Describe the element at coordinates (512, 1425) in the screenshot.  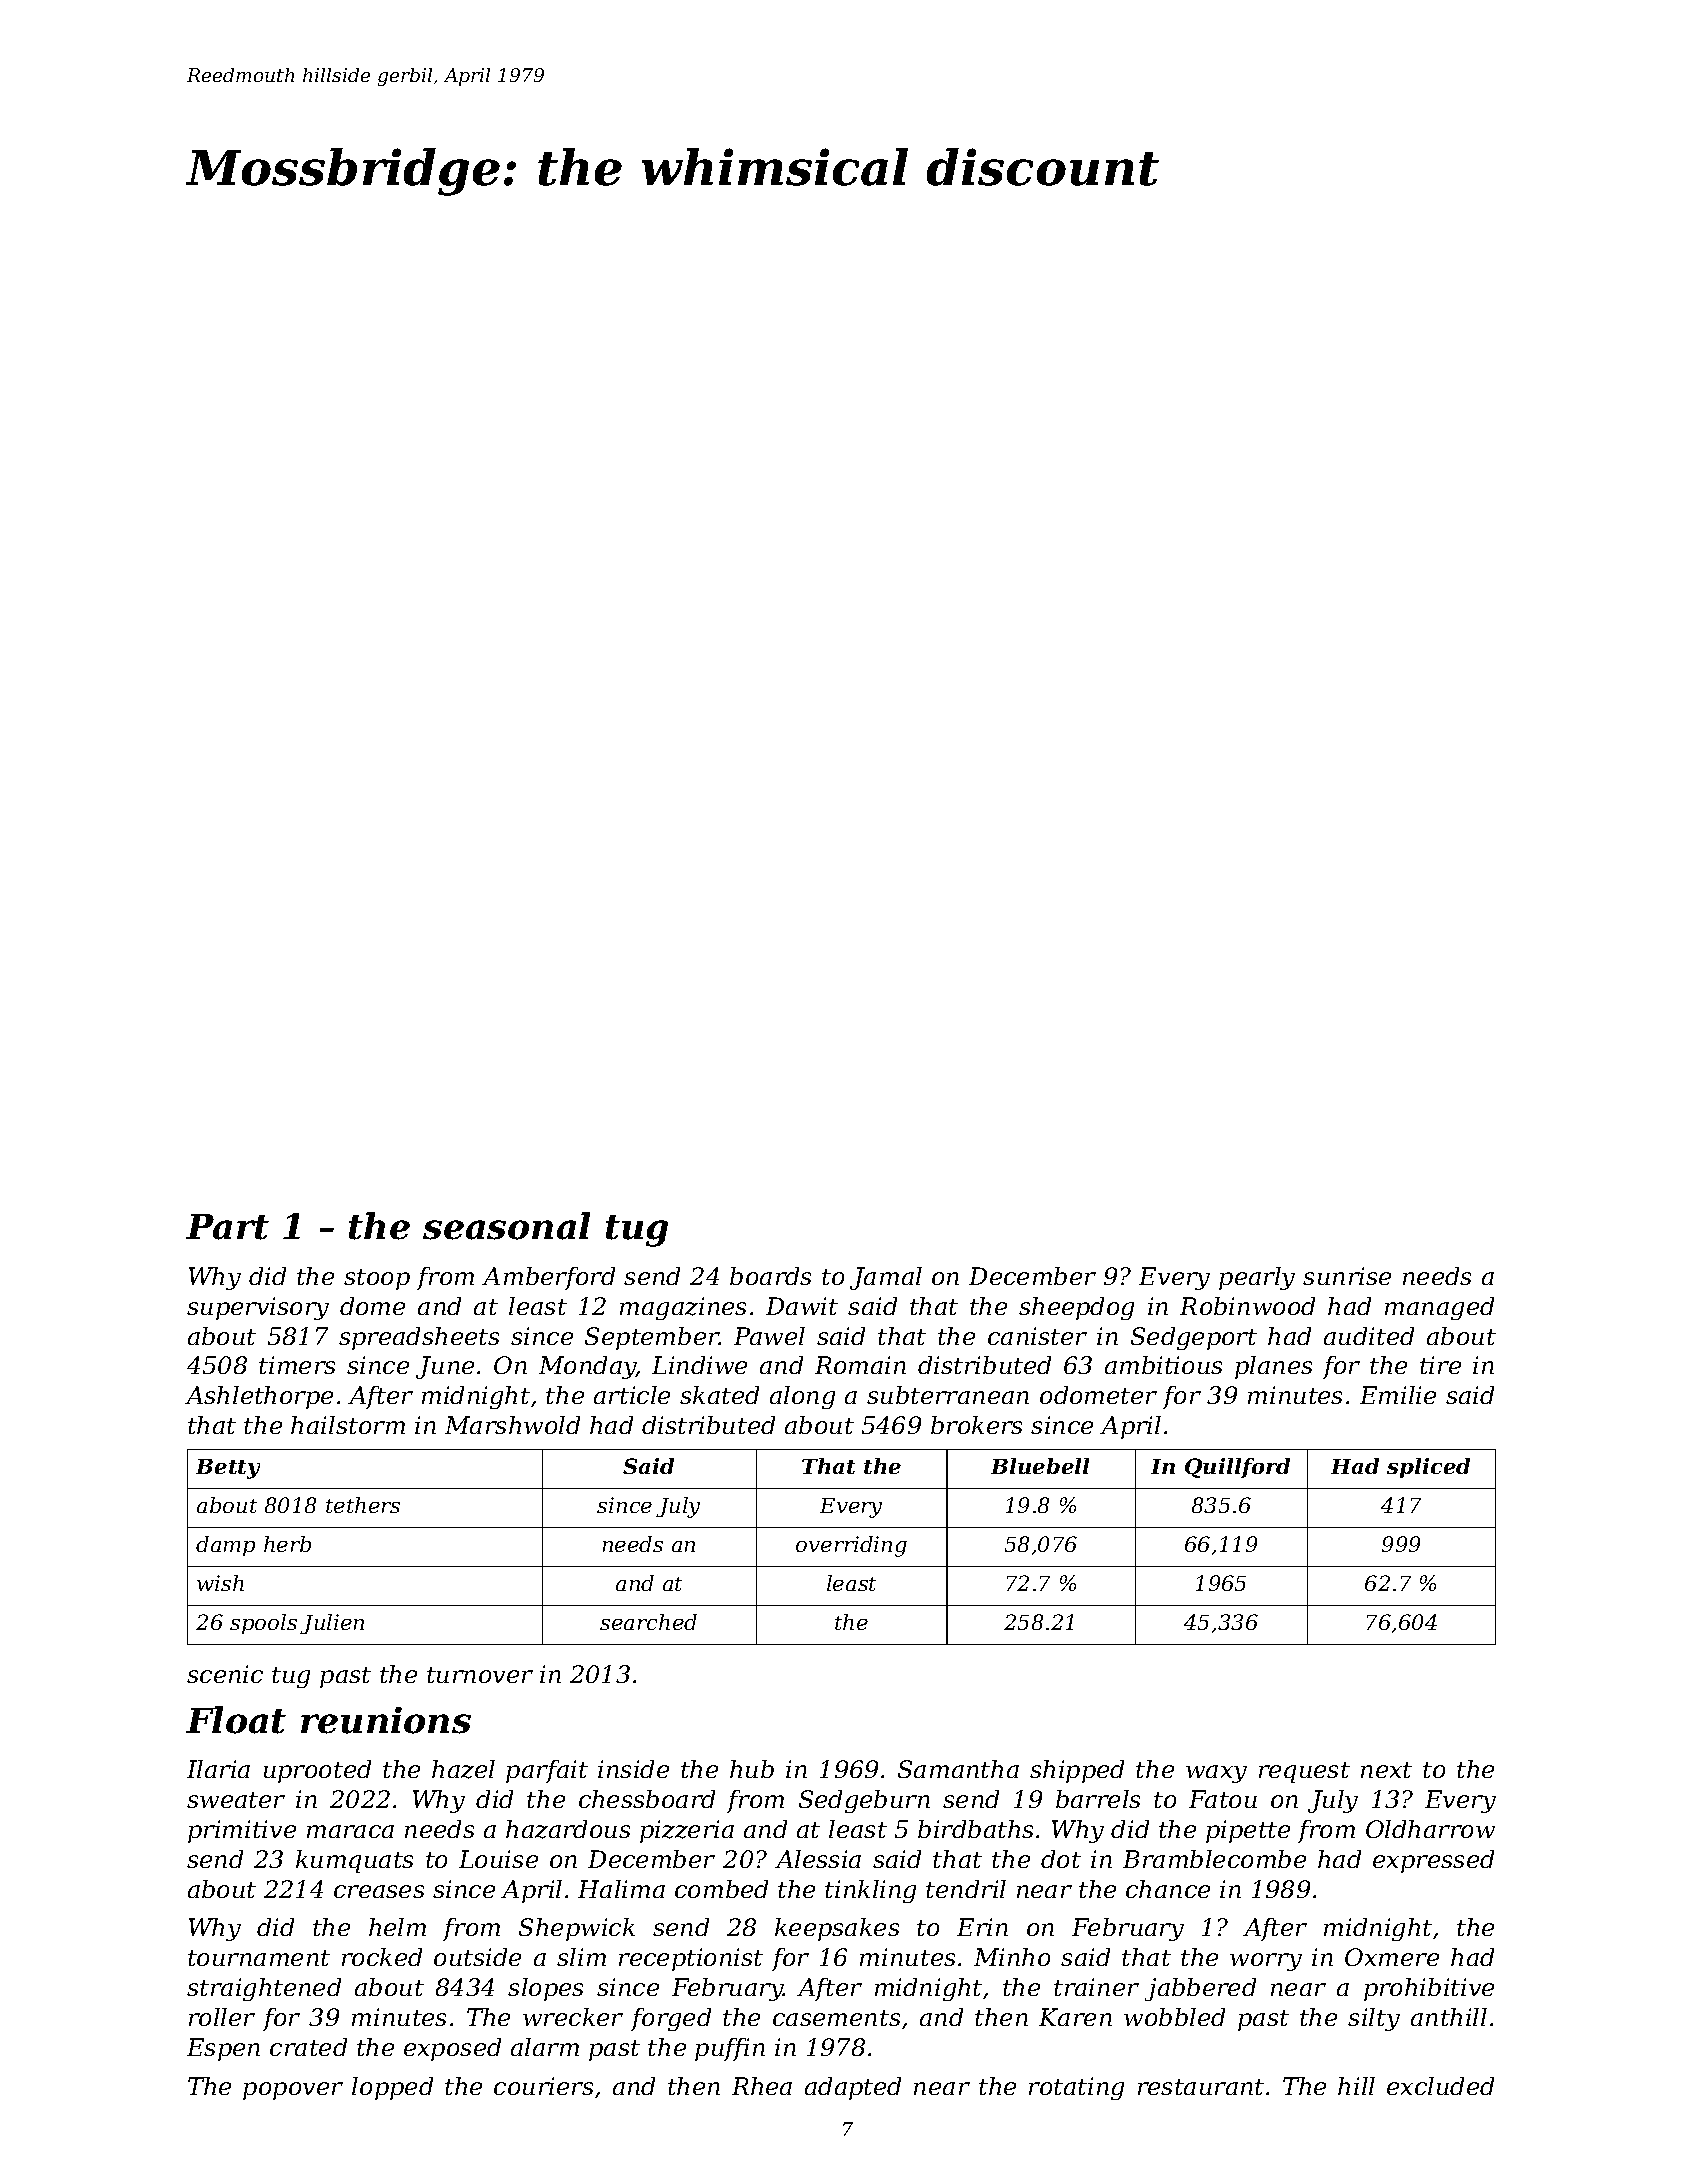
I see `Marshwold` at that location.
